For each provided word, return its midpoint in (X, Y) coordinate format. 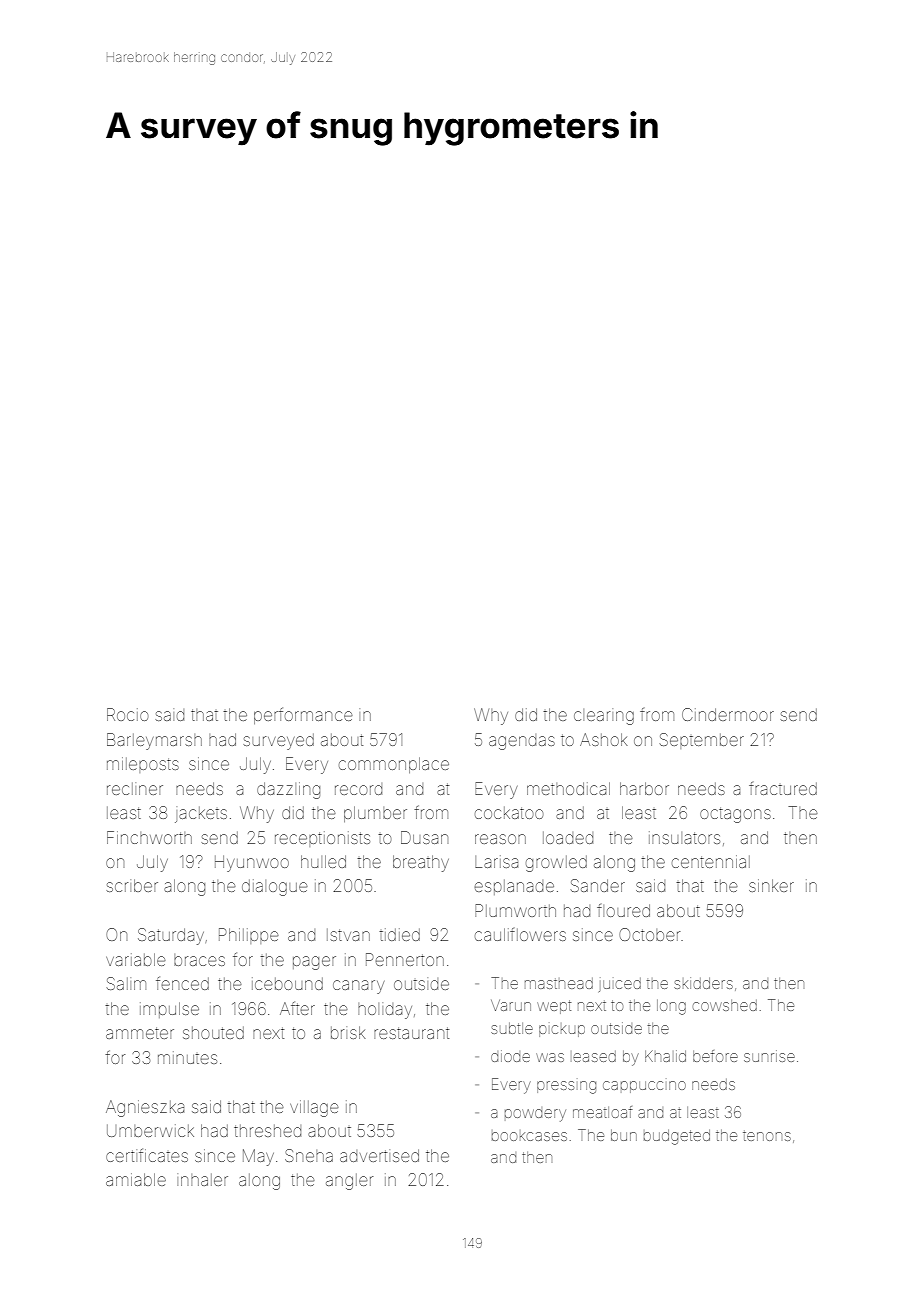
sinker (771, 885)
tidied (399, 934)
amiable (136, 1179)
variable (136, 959)
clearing (604, 717)
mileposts (143, 765)
